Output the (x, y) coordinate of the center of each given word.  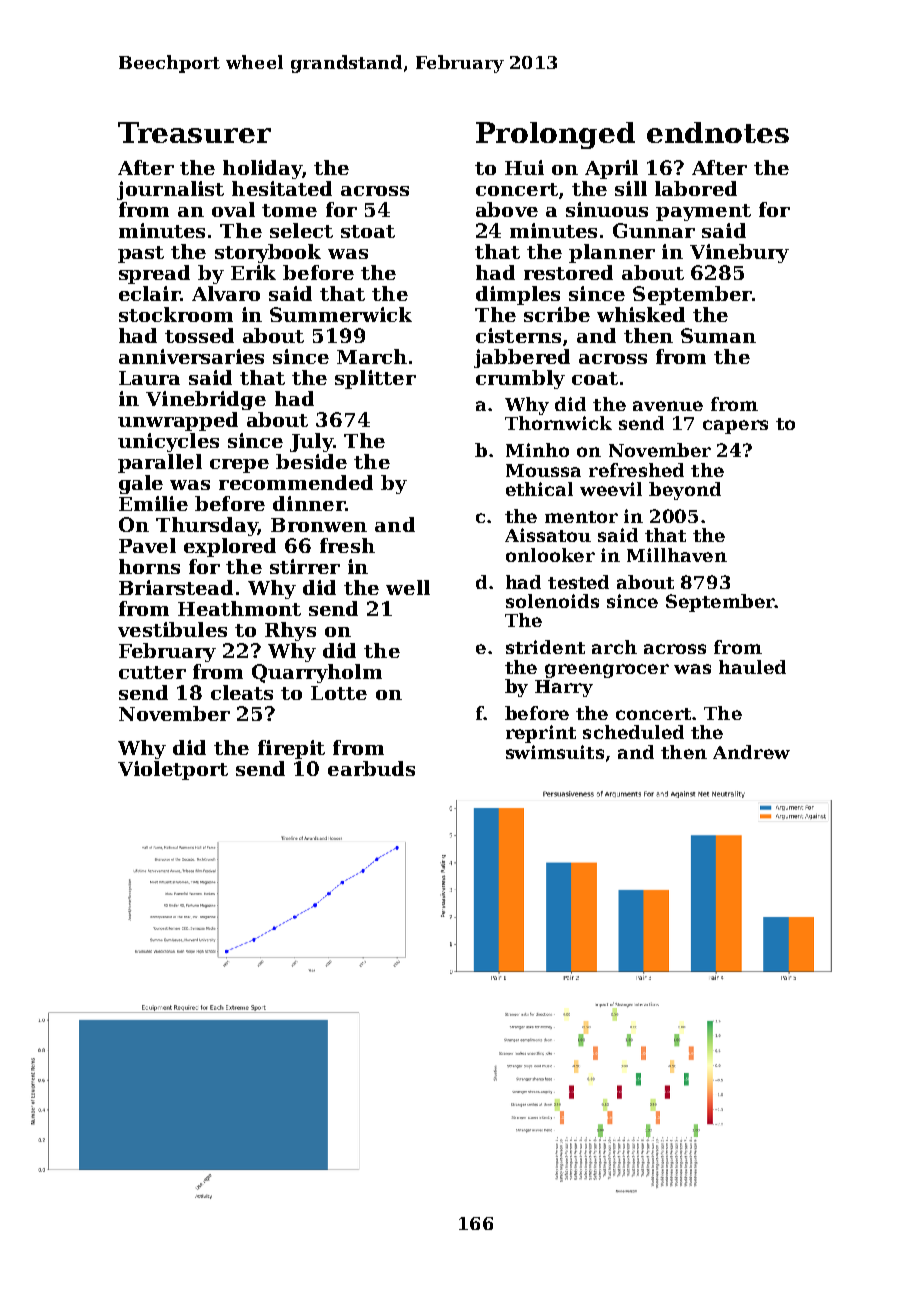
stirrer (305, 566)
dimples (518, 295)
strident (545, 647)
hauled (752, 667)
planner (612, 253)
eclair (149, 293)
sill (631, 188)
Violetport (173, 770)
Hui (524, 167)
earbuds (371, 768)
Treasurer (194, 132)
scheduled (633, 732)
